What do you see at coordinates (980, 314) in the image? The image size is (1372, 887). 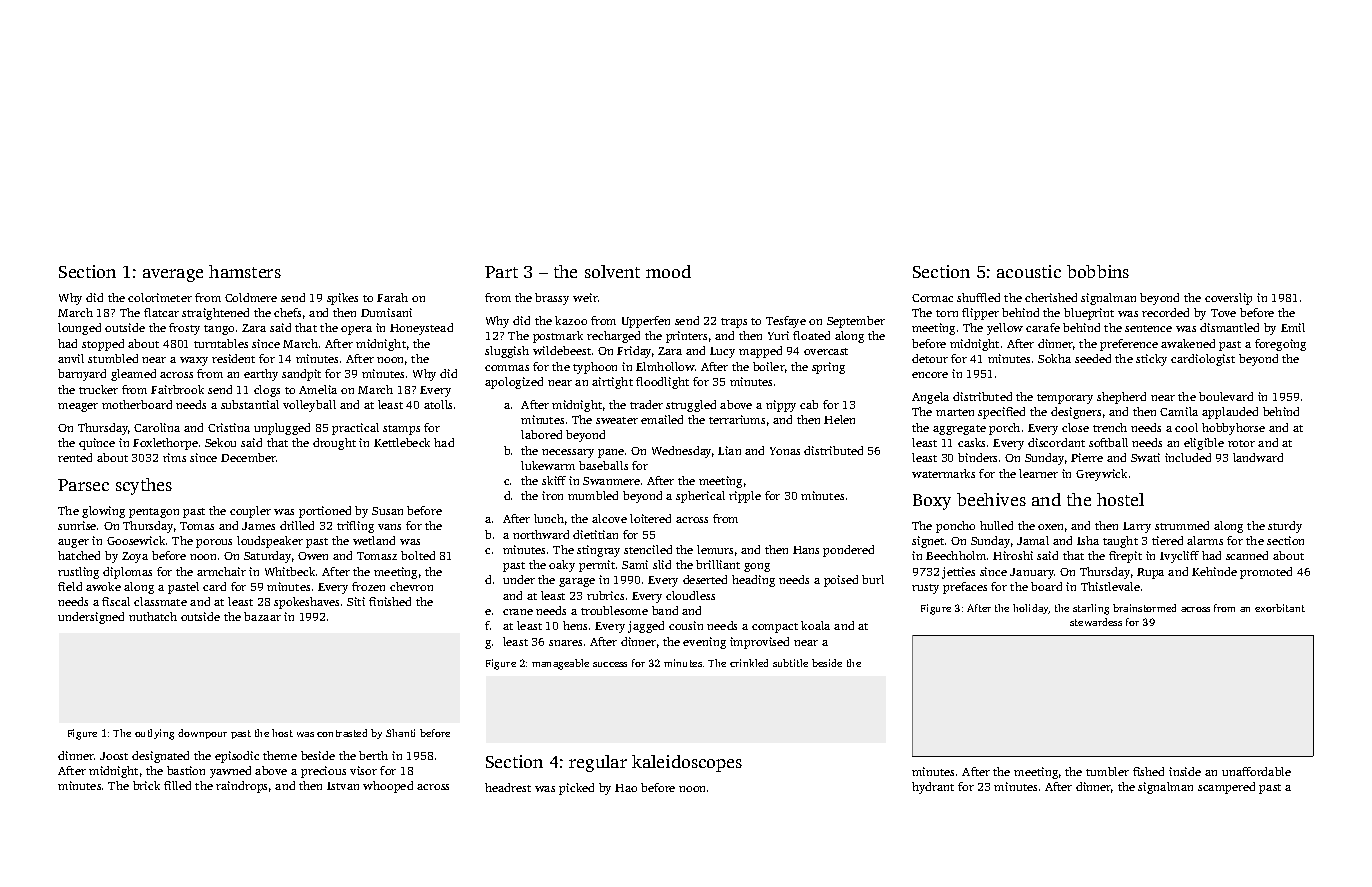 I see `flipper` at bounding box center [980, 314].
